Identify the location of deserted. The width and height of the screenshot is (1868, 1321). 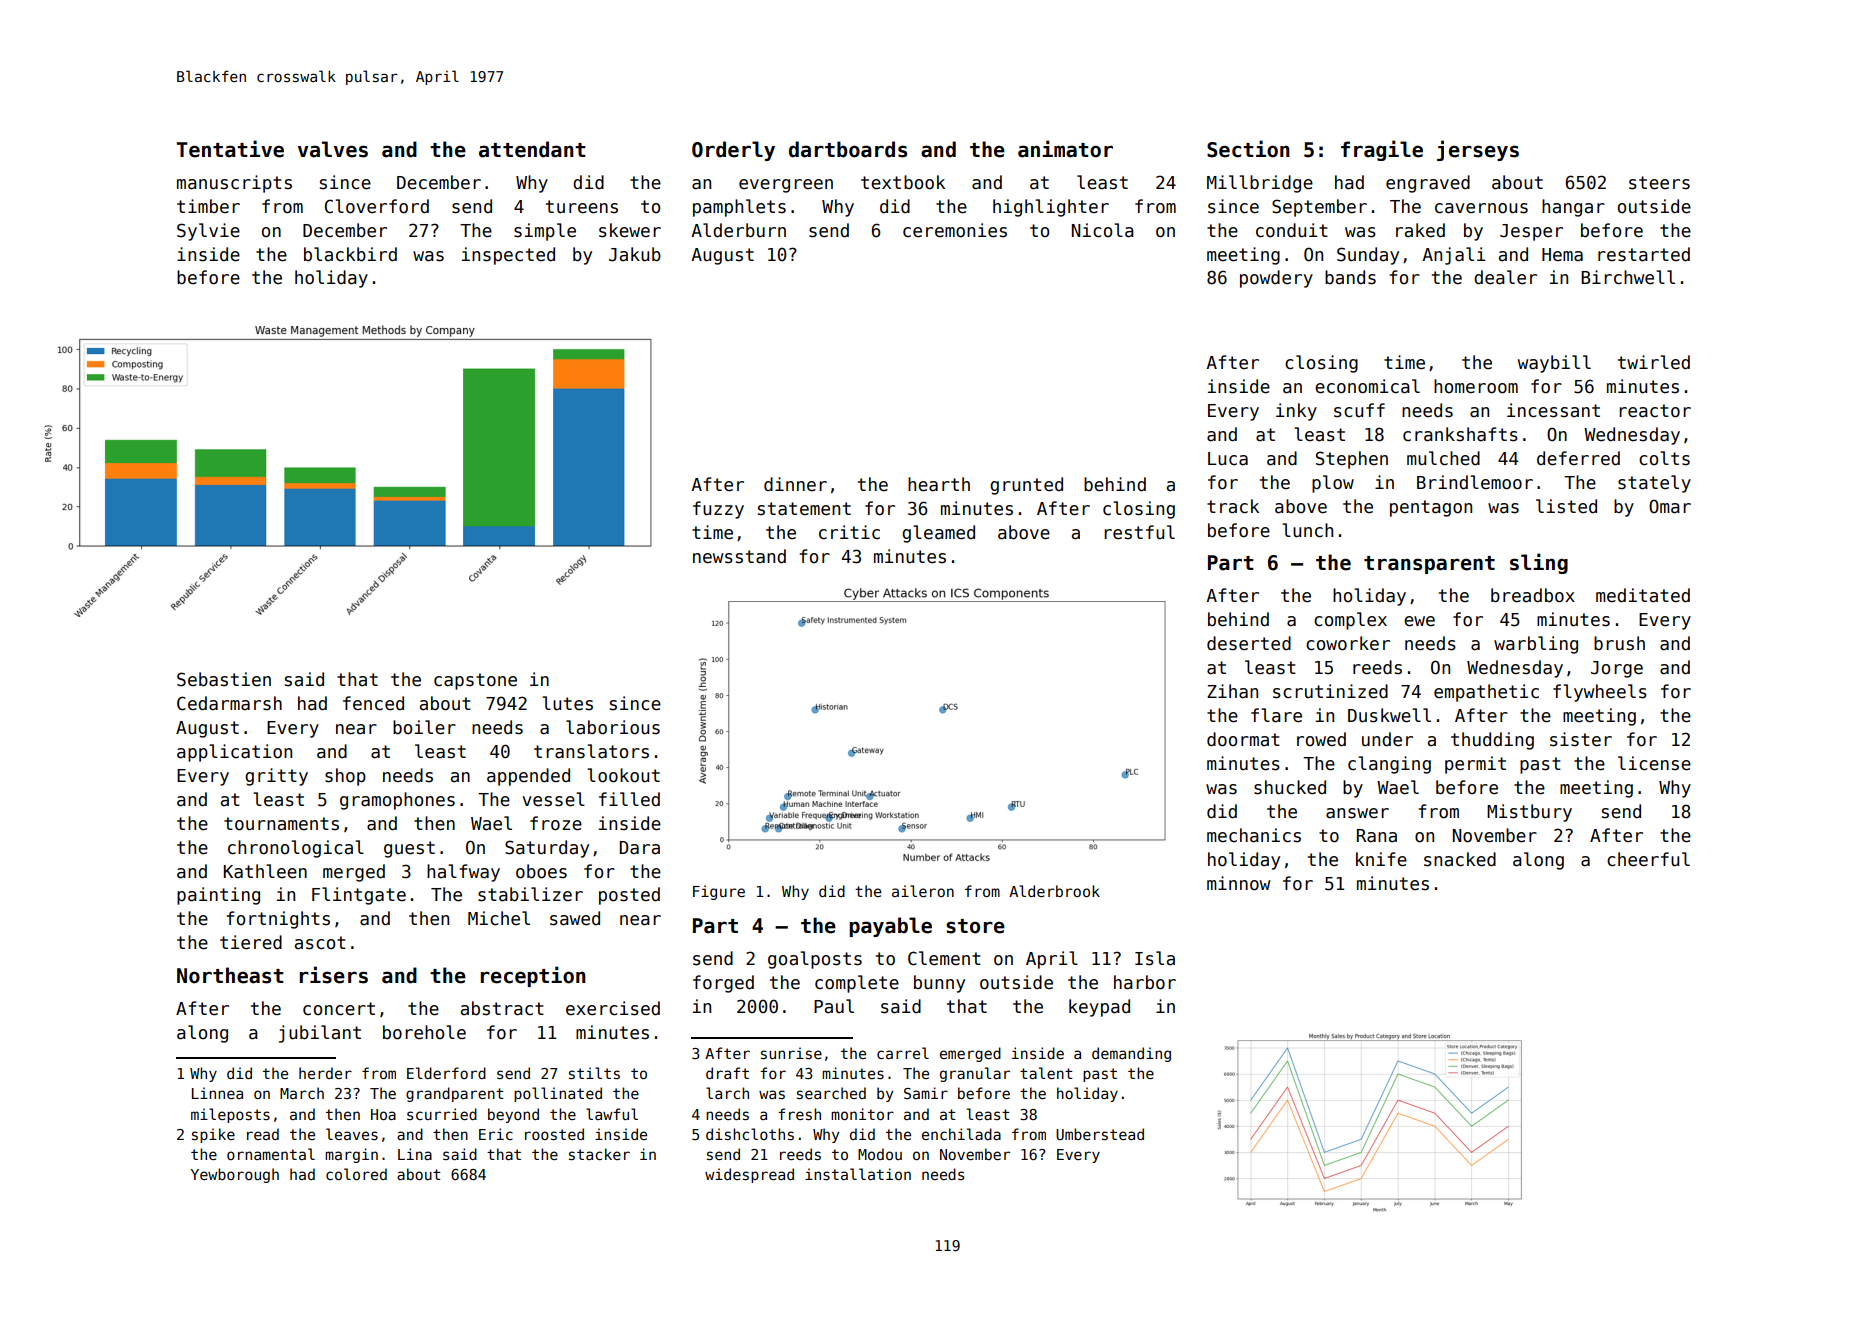
(1249, 643).
